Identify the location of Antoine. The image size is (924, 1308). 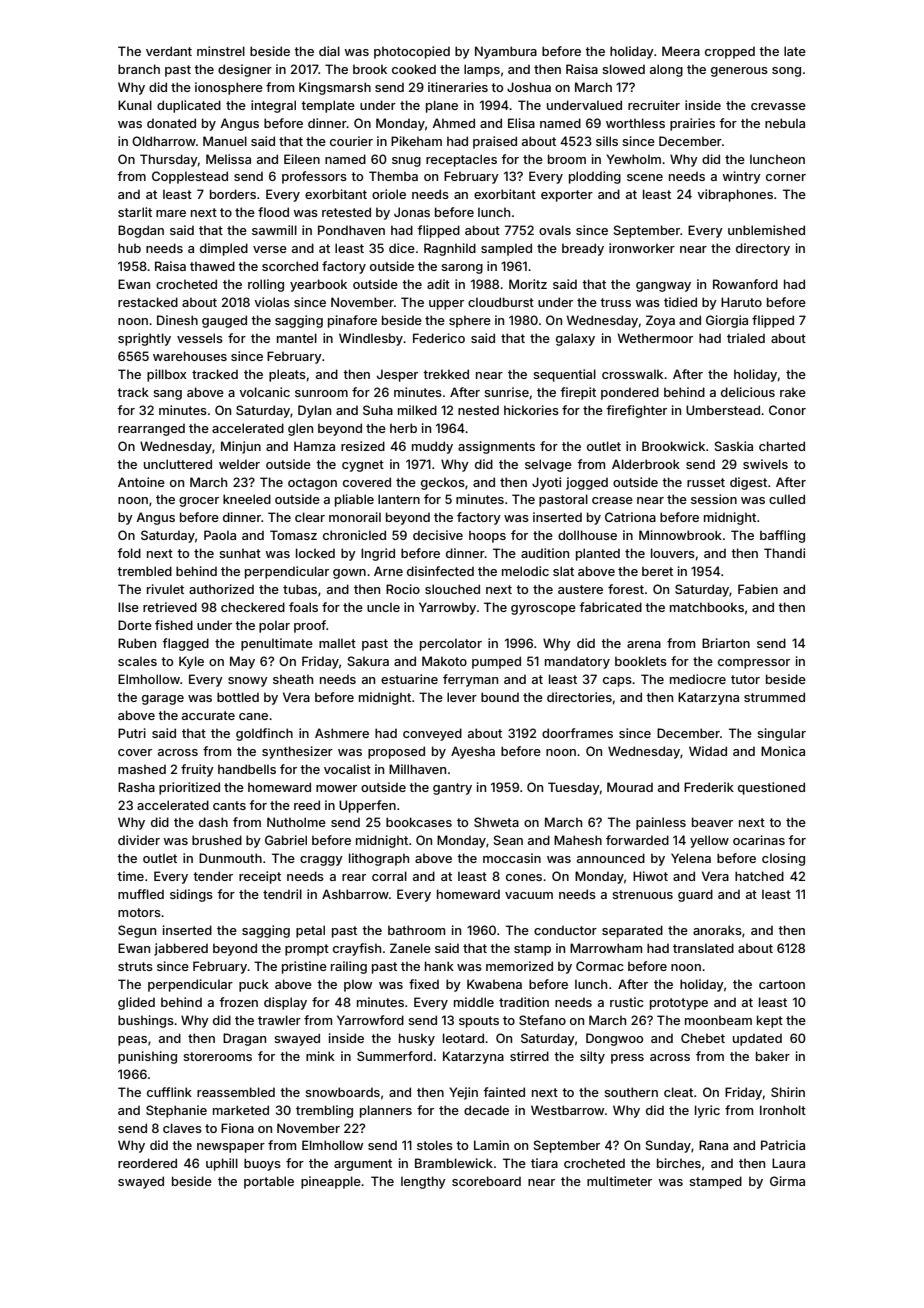
(141, 482).
